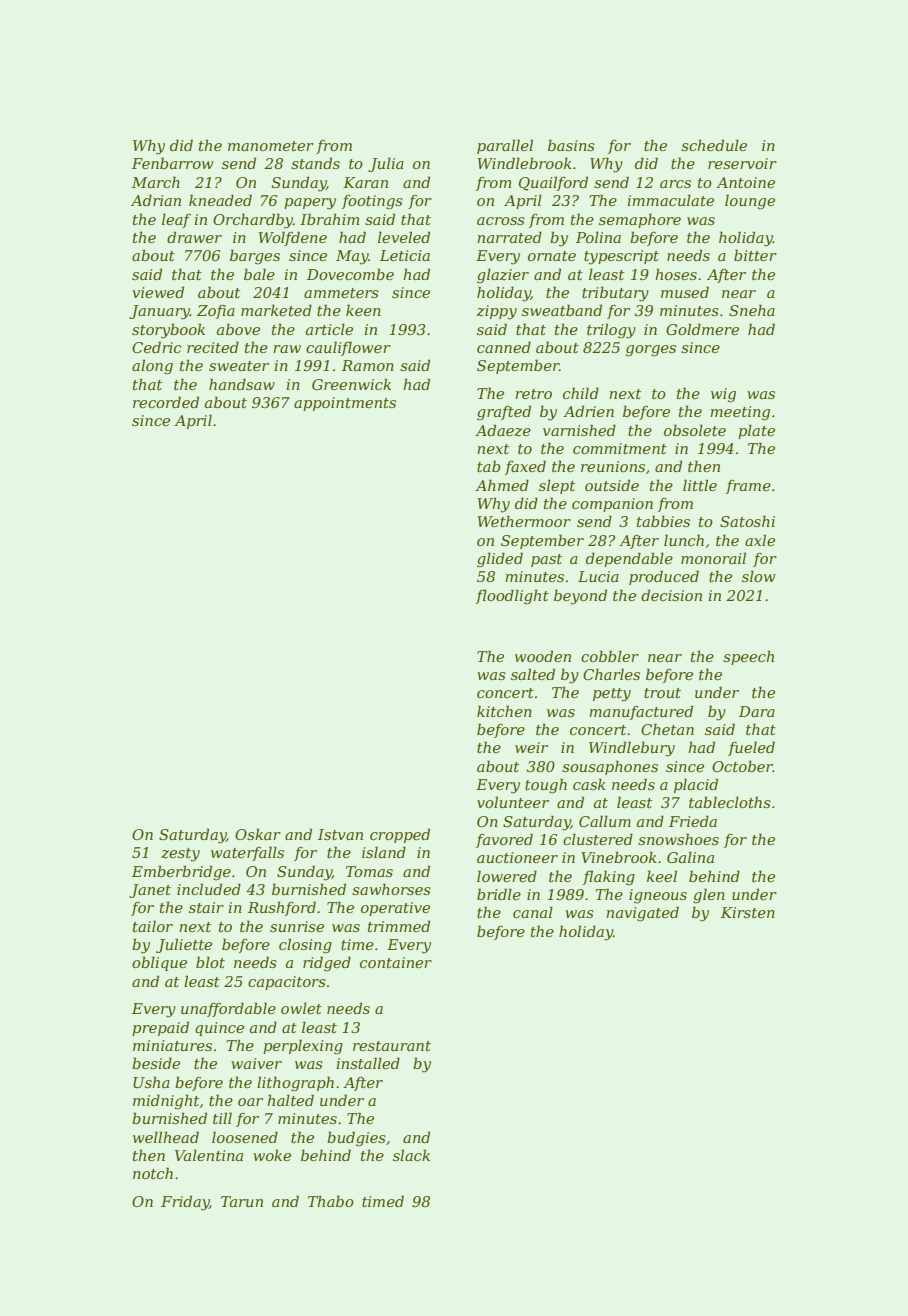  I want to click on Julia, so click(386, 164).
